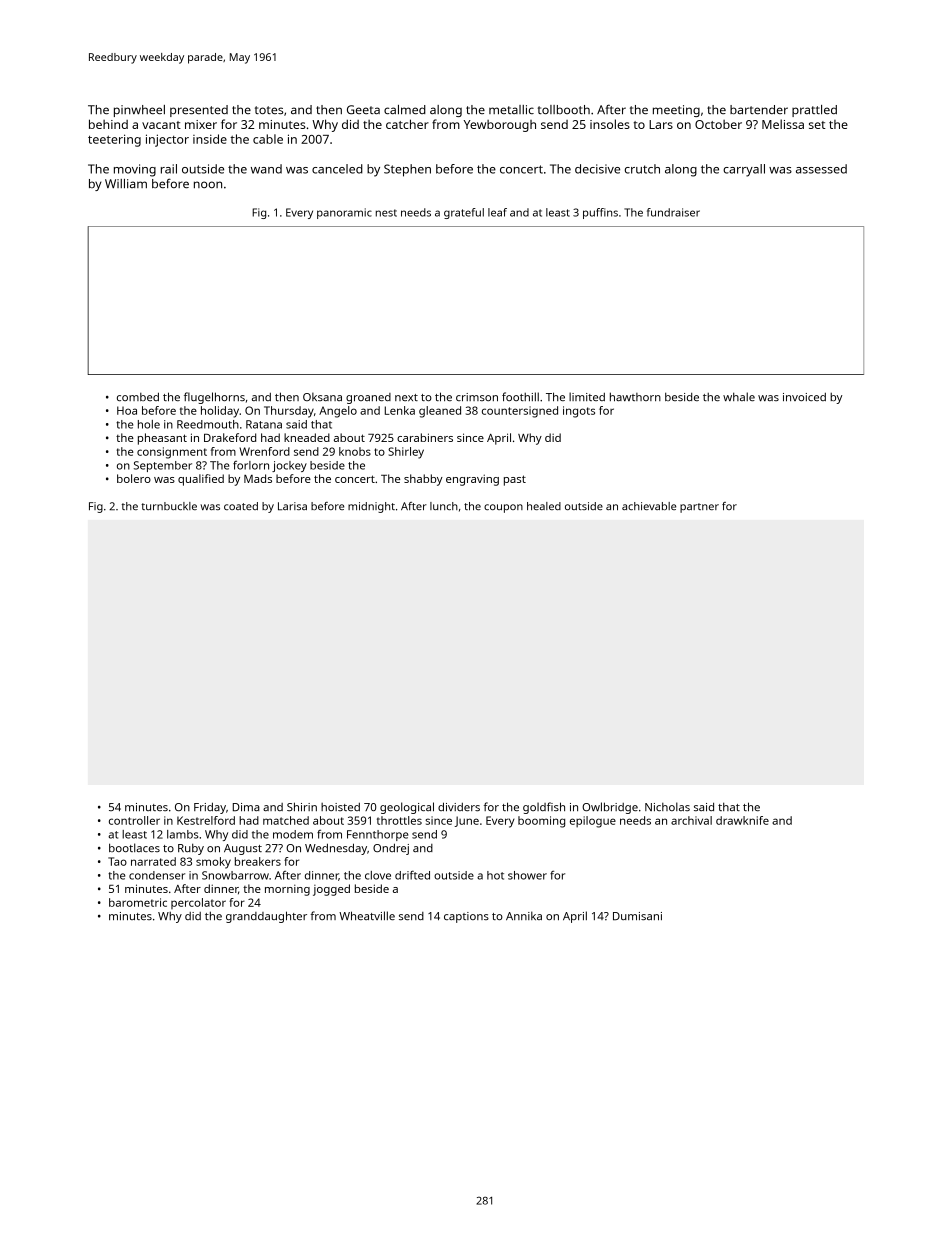  I want to click on partner, so click(699, 508).
